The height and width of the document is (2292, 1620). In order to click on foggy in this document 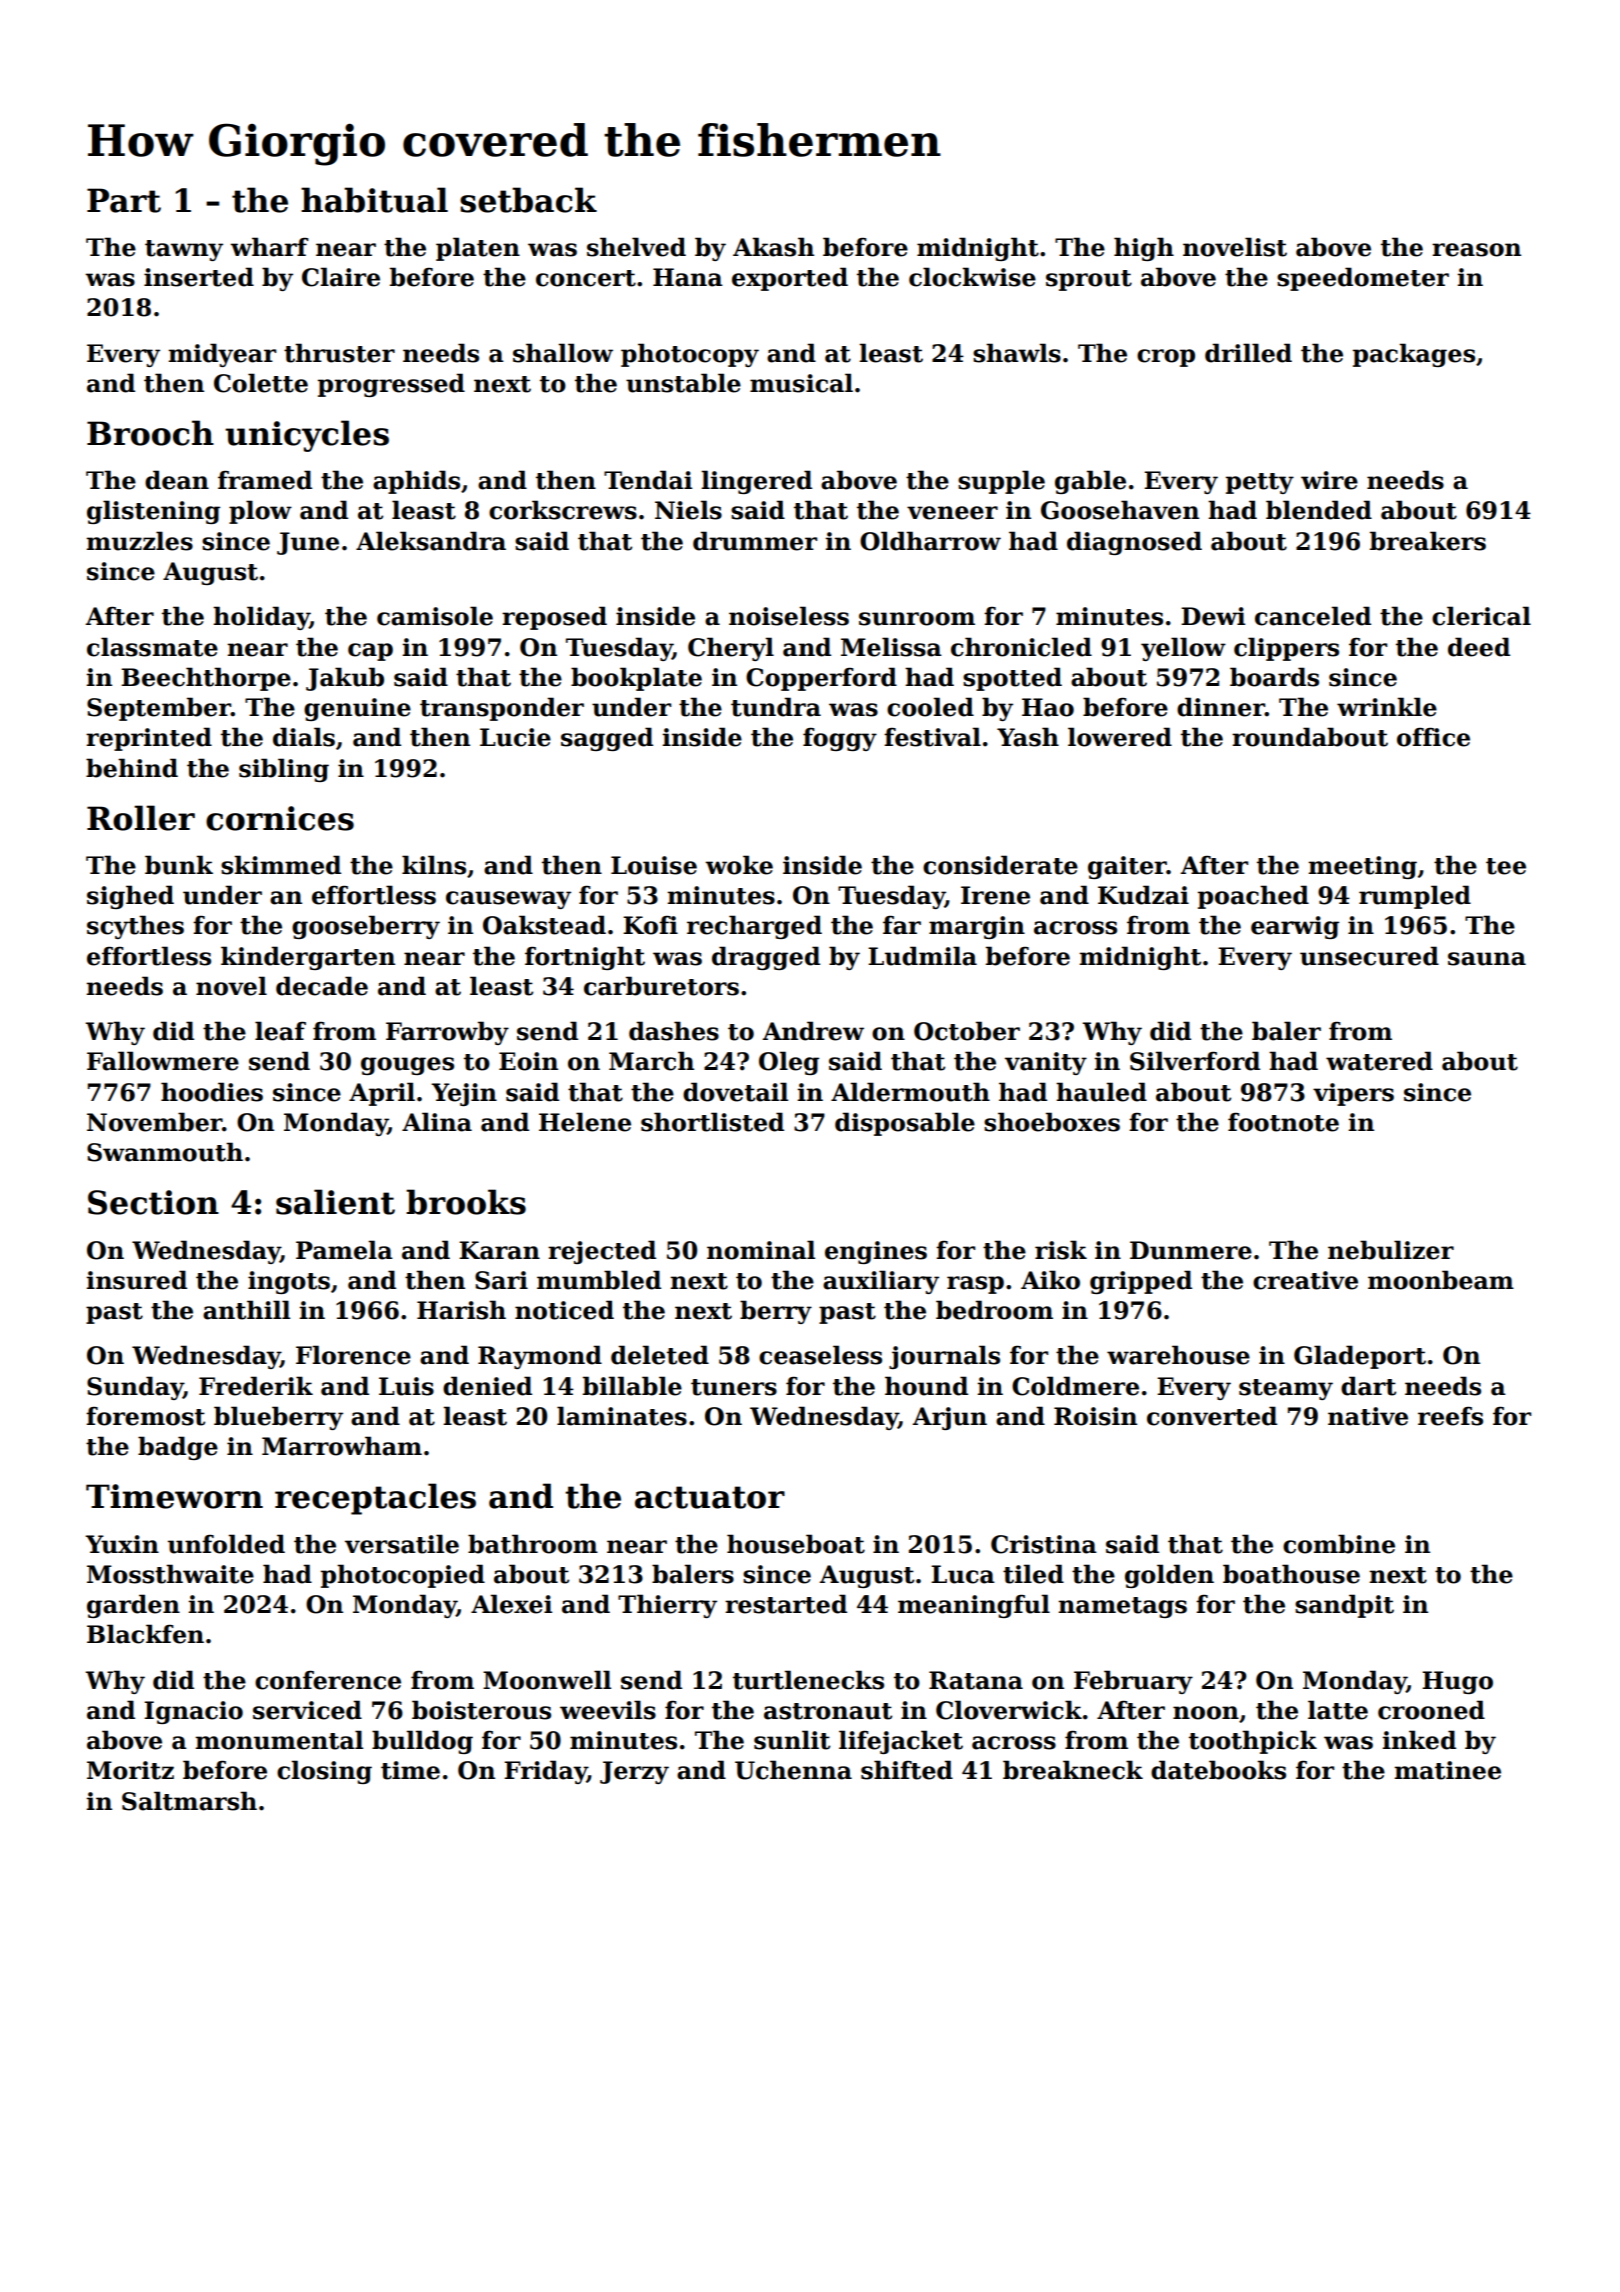, I will do `click(840, 739)`.
